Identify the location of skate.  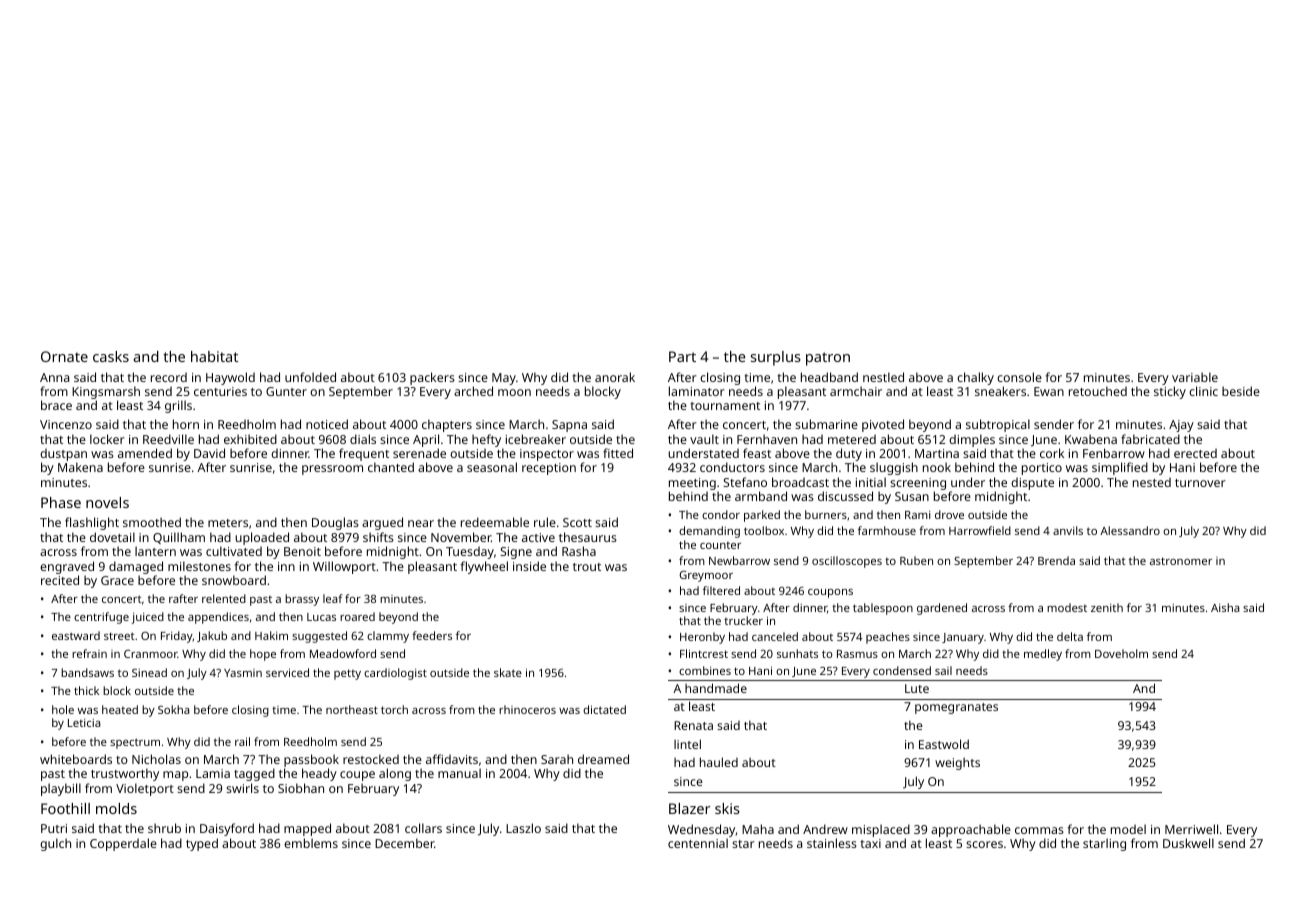
(508, 672).
